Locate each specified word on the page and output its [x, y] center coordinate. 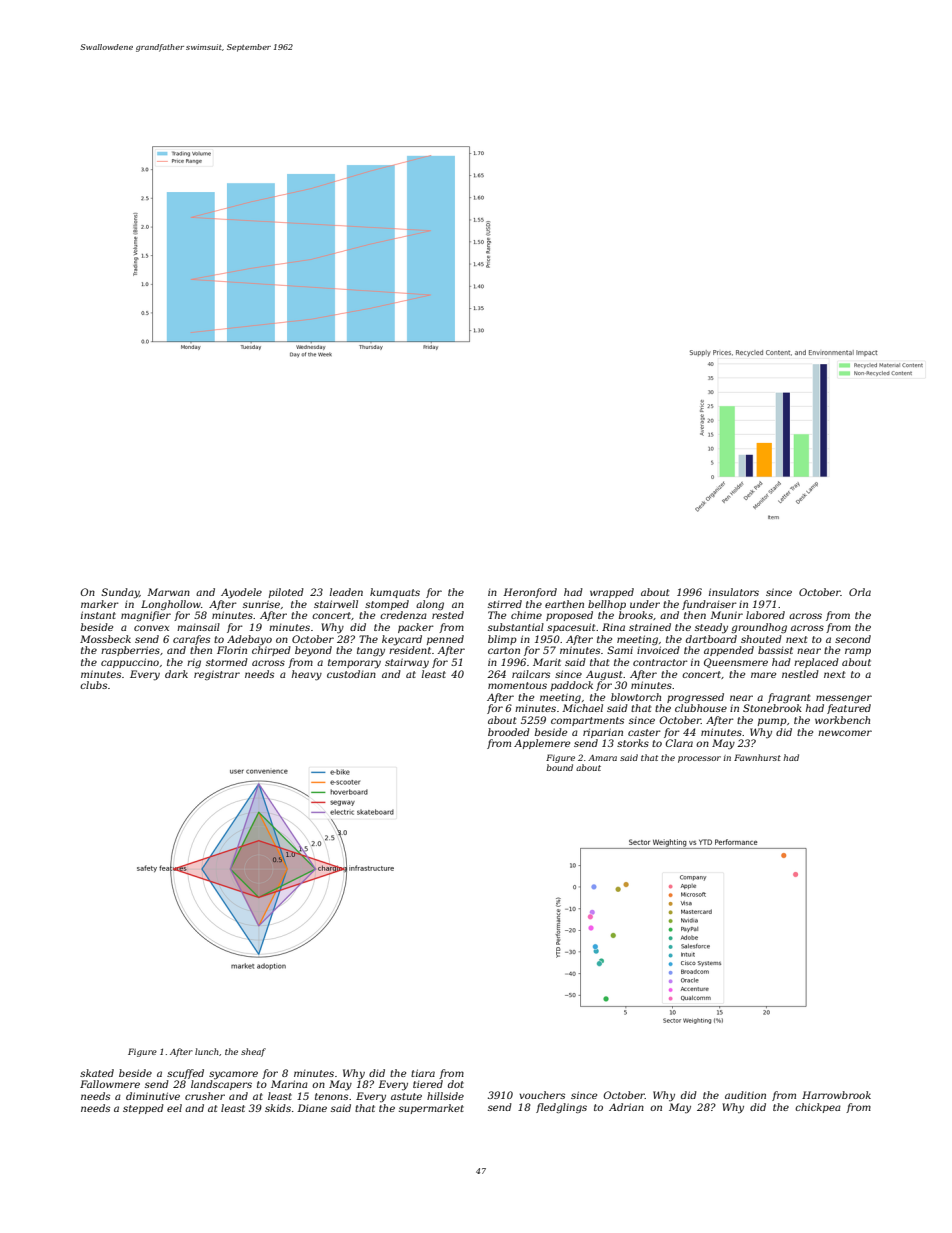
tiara [423, 1073]
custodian [351, 674]
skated [97, 1073]
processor [699, 759]
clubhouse [701, 708]
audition [745, 1095]
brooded [509, 732]
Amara [602, 758]
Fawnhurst [757, 757]
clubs [93, 685]
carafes [191, 640]
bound [559, 767]
